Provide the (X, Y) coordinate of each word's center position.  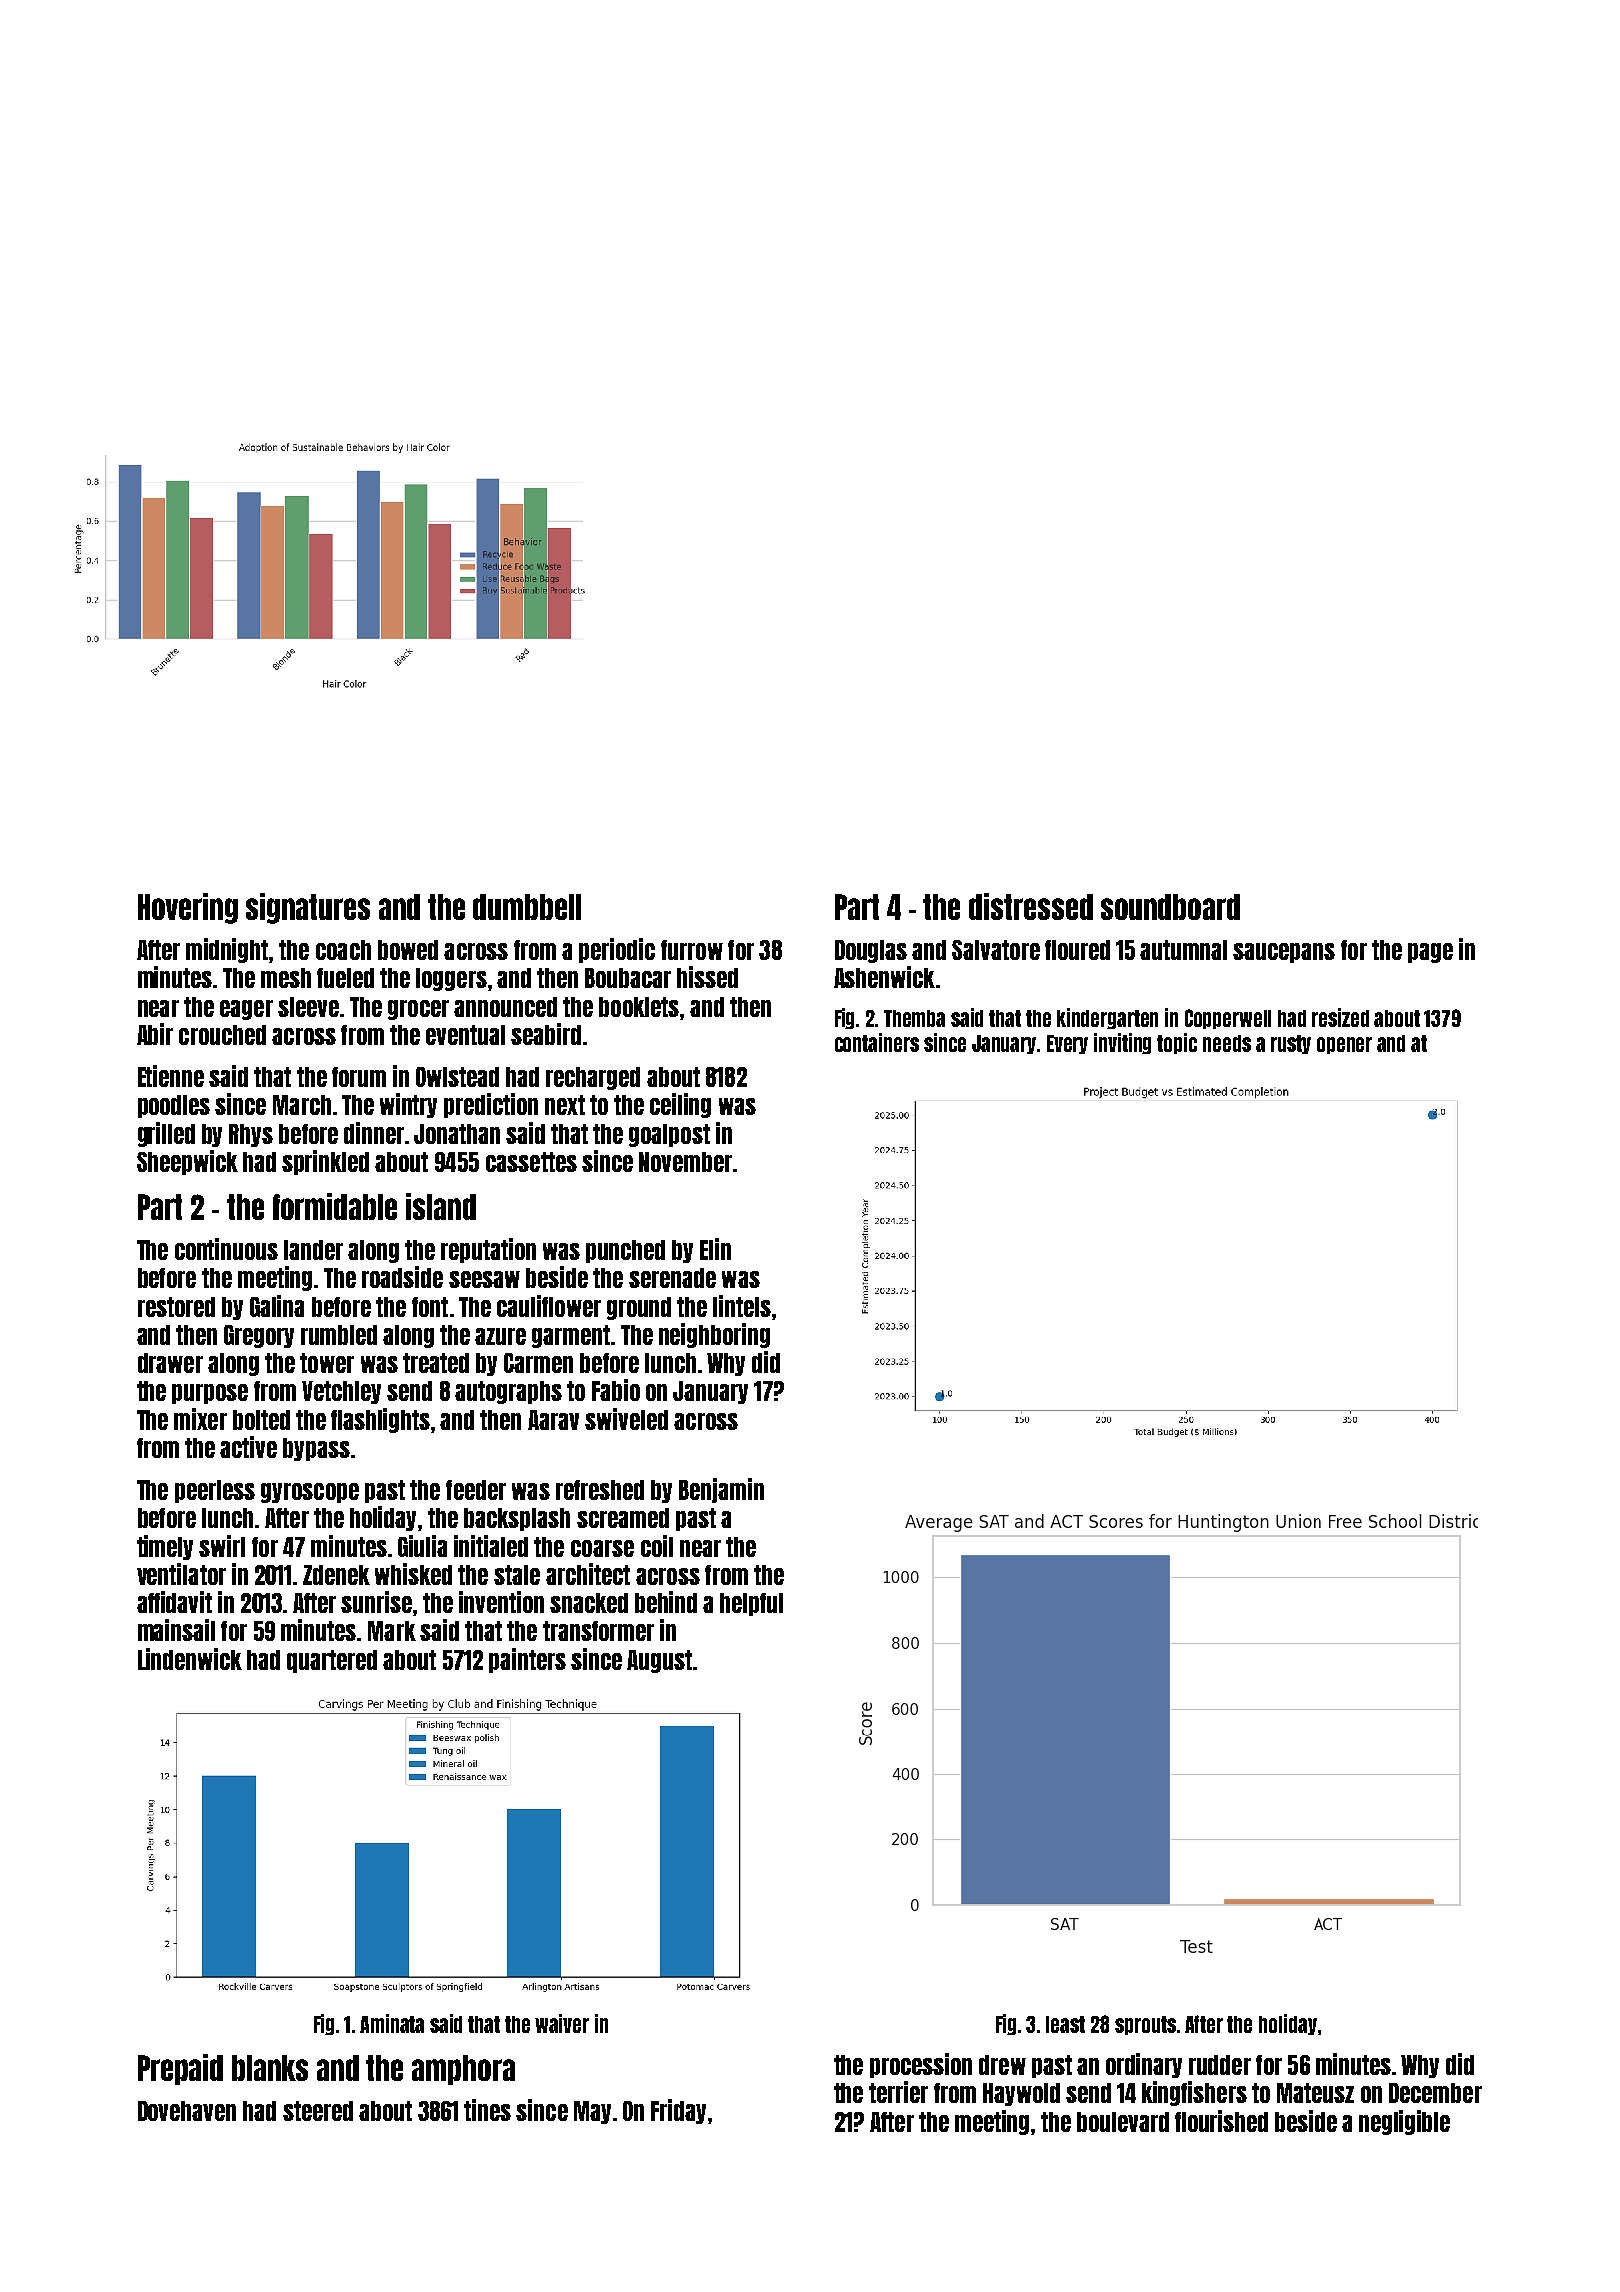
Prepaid (180, 2069)
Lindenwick (190, 1659)
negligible (1404, 2122)
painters (527, 1660)
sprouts (1145, 2025)
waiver (562, 2023)
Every (1067, 1044)
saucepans (1284, 953)
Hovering (188, 908)
